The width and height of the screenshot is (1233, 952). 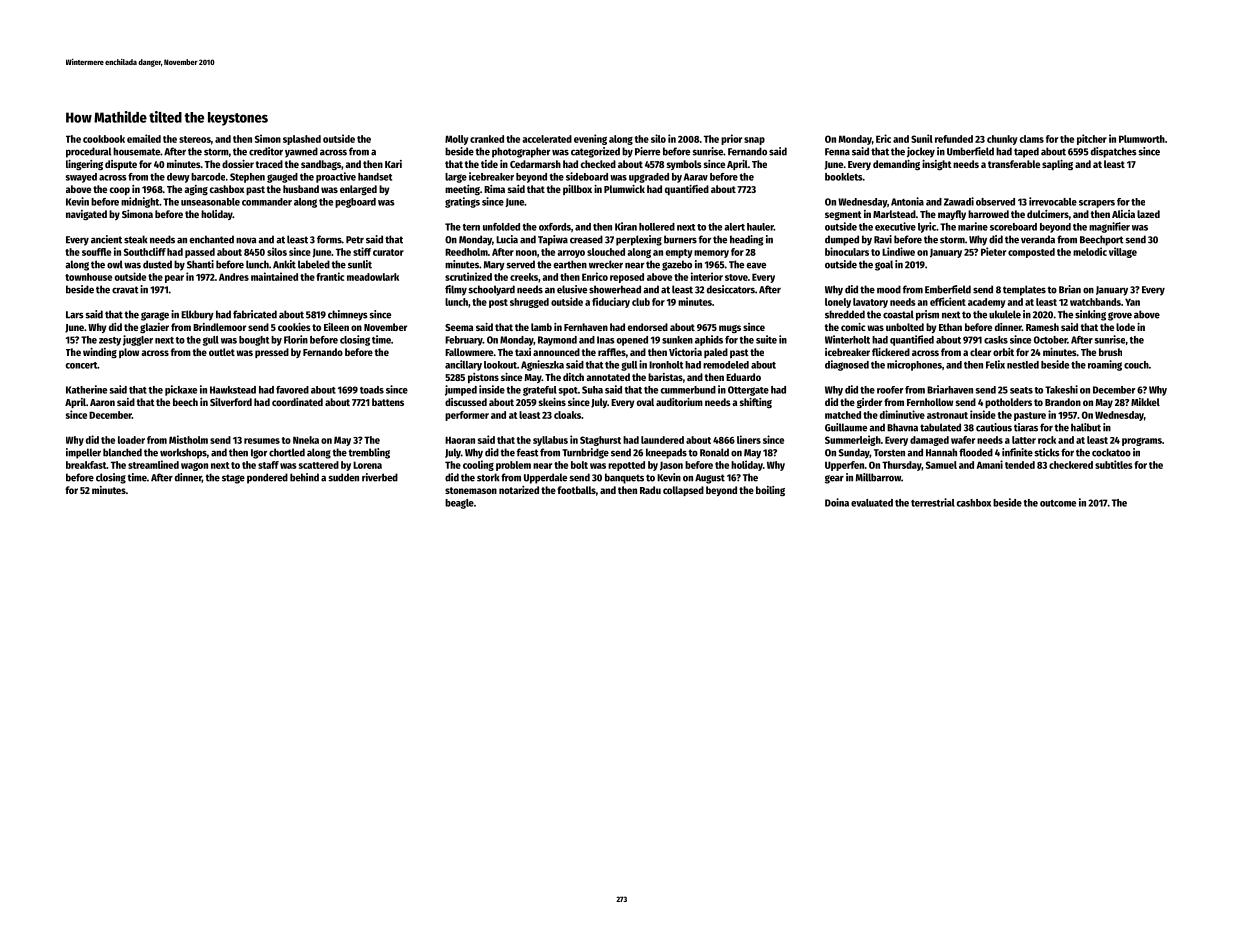 What do you see at coordinates (121, 165) in the screenshot?
I see `dispute` at bounding box center [121, 165].
